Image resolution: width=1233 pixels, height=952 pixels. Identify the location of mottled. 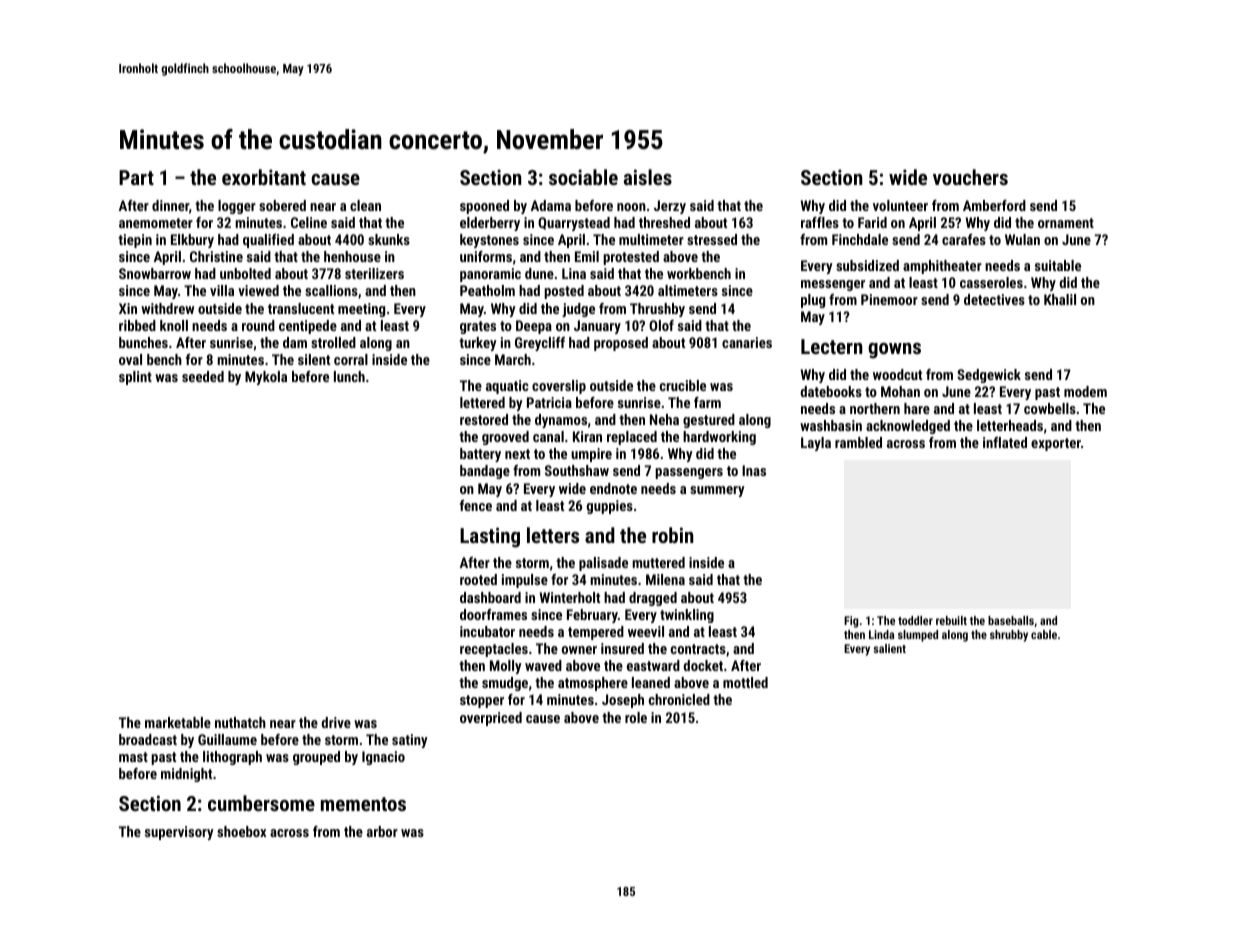
(745, 682).
